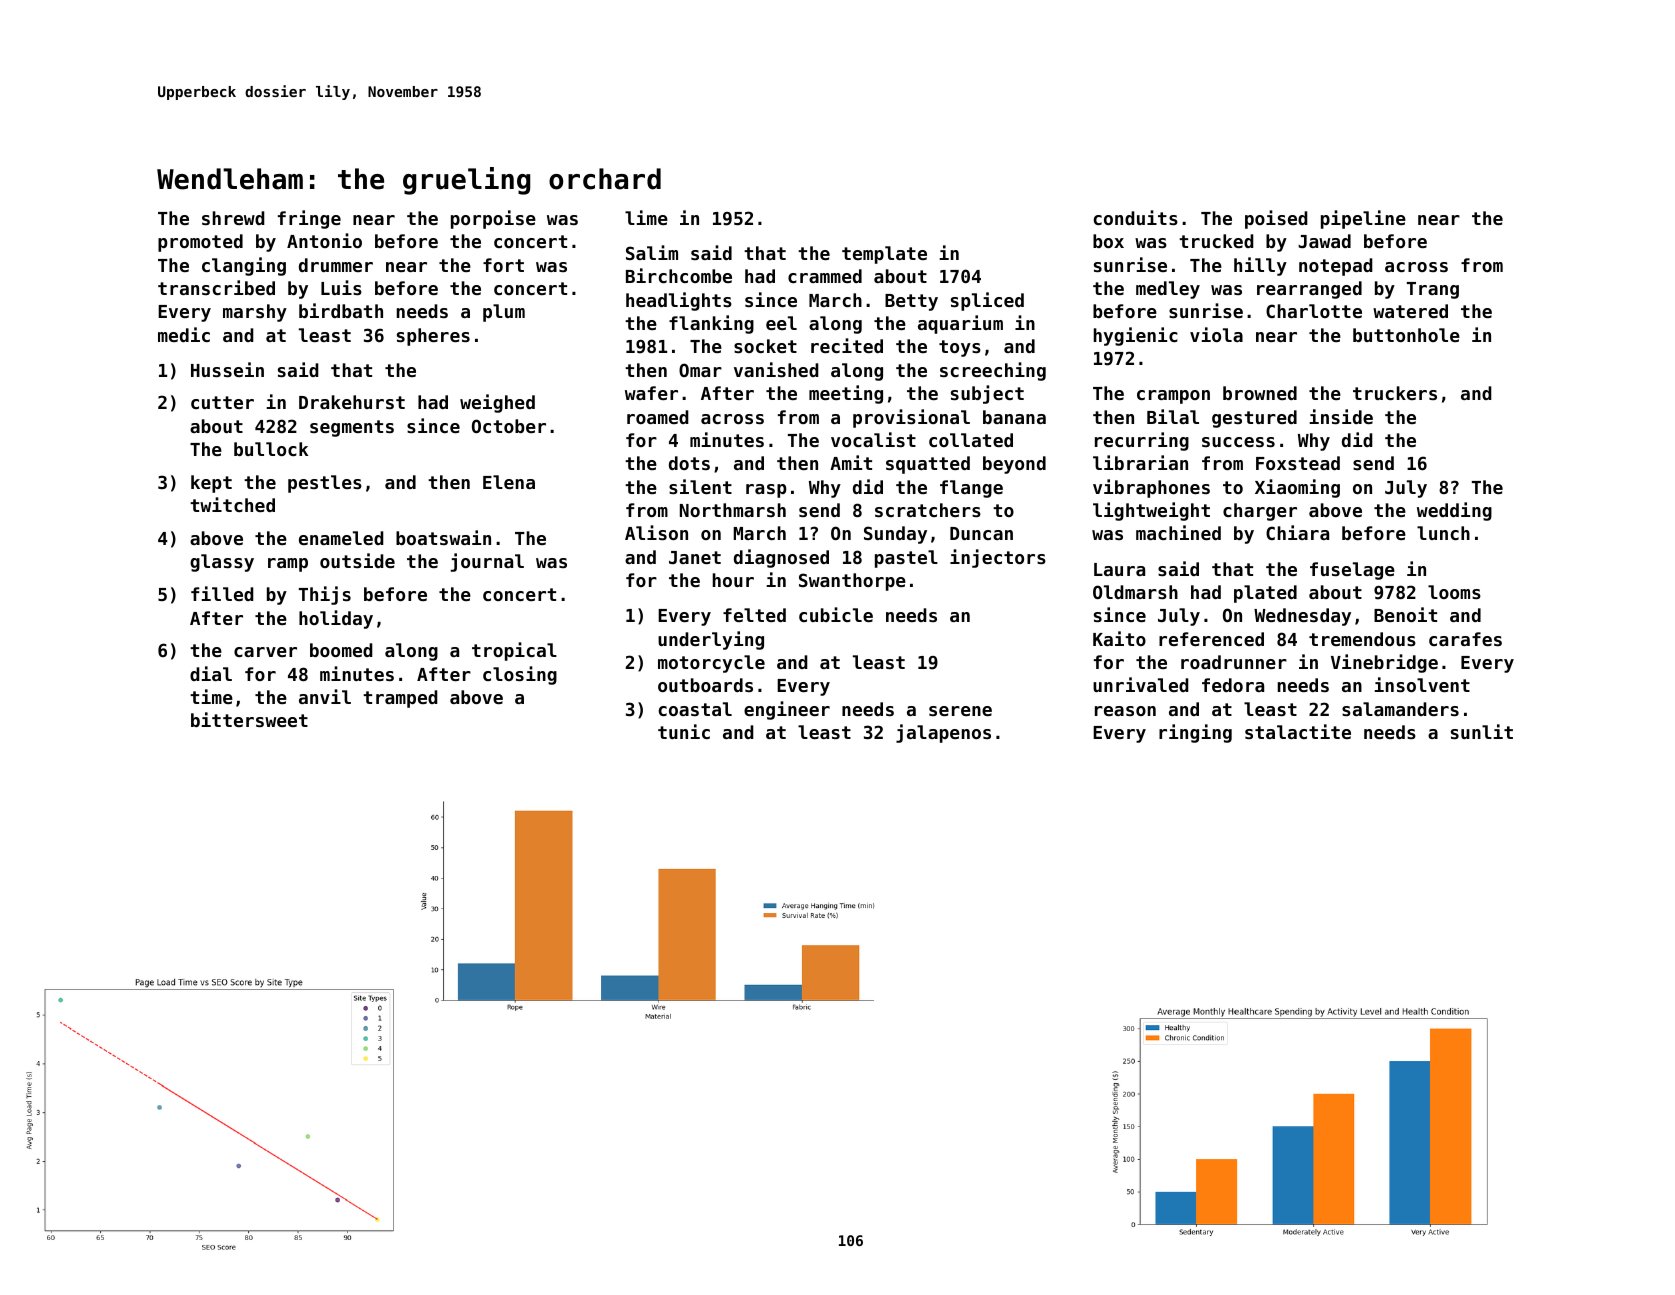  What do you see at coordinates (211, 673) in the page?
I see `dial` at bounding box center [211, 673].
